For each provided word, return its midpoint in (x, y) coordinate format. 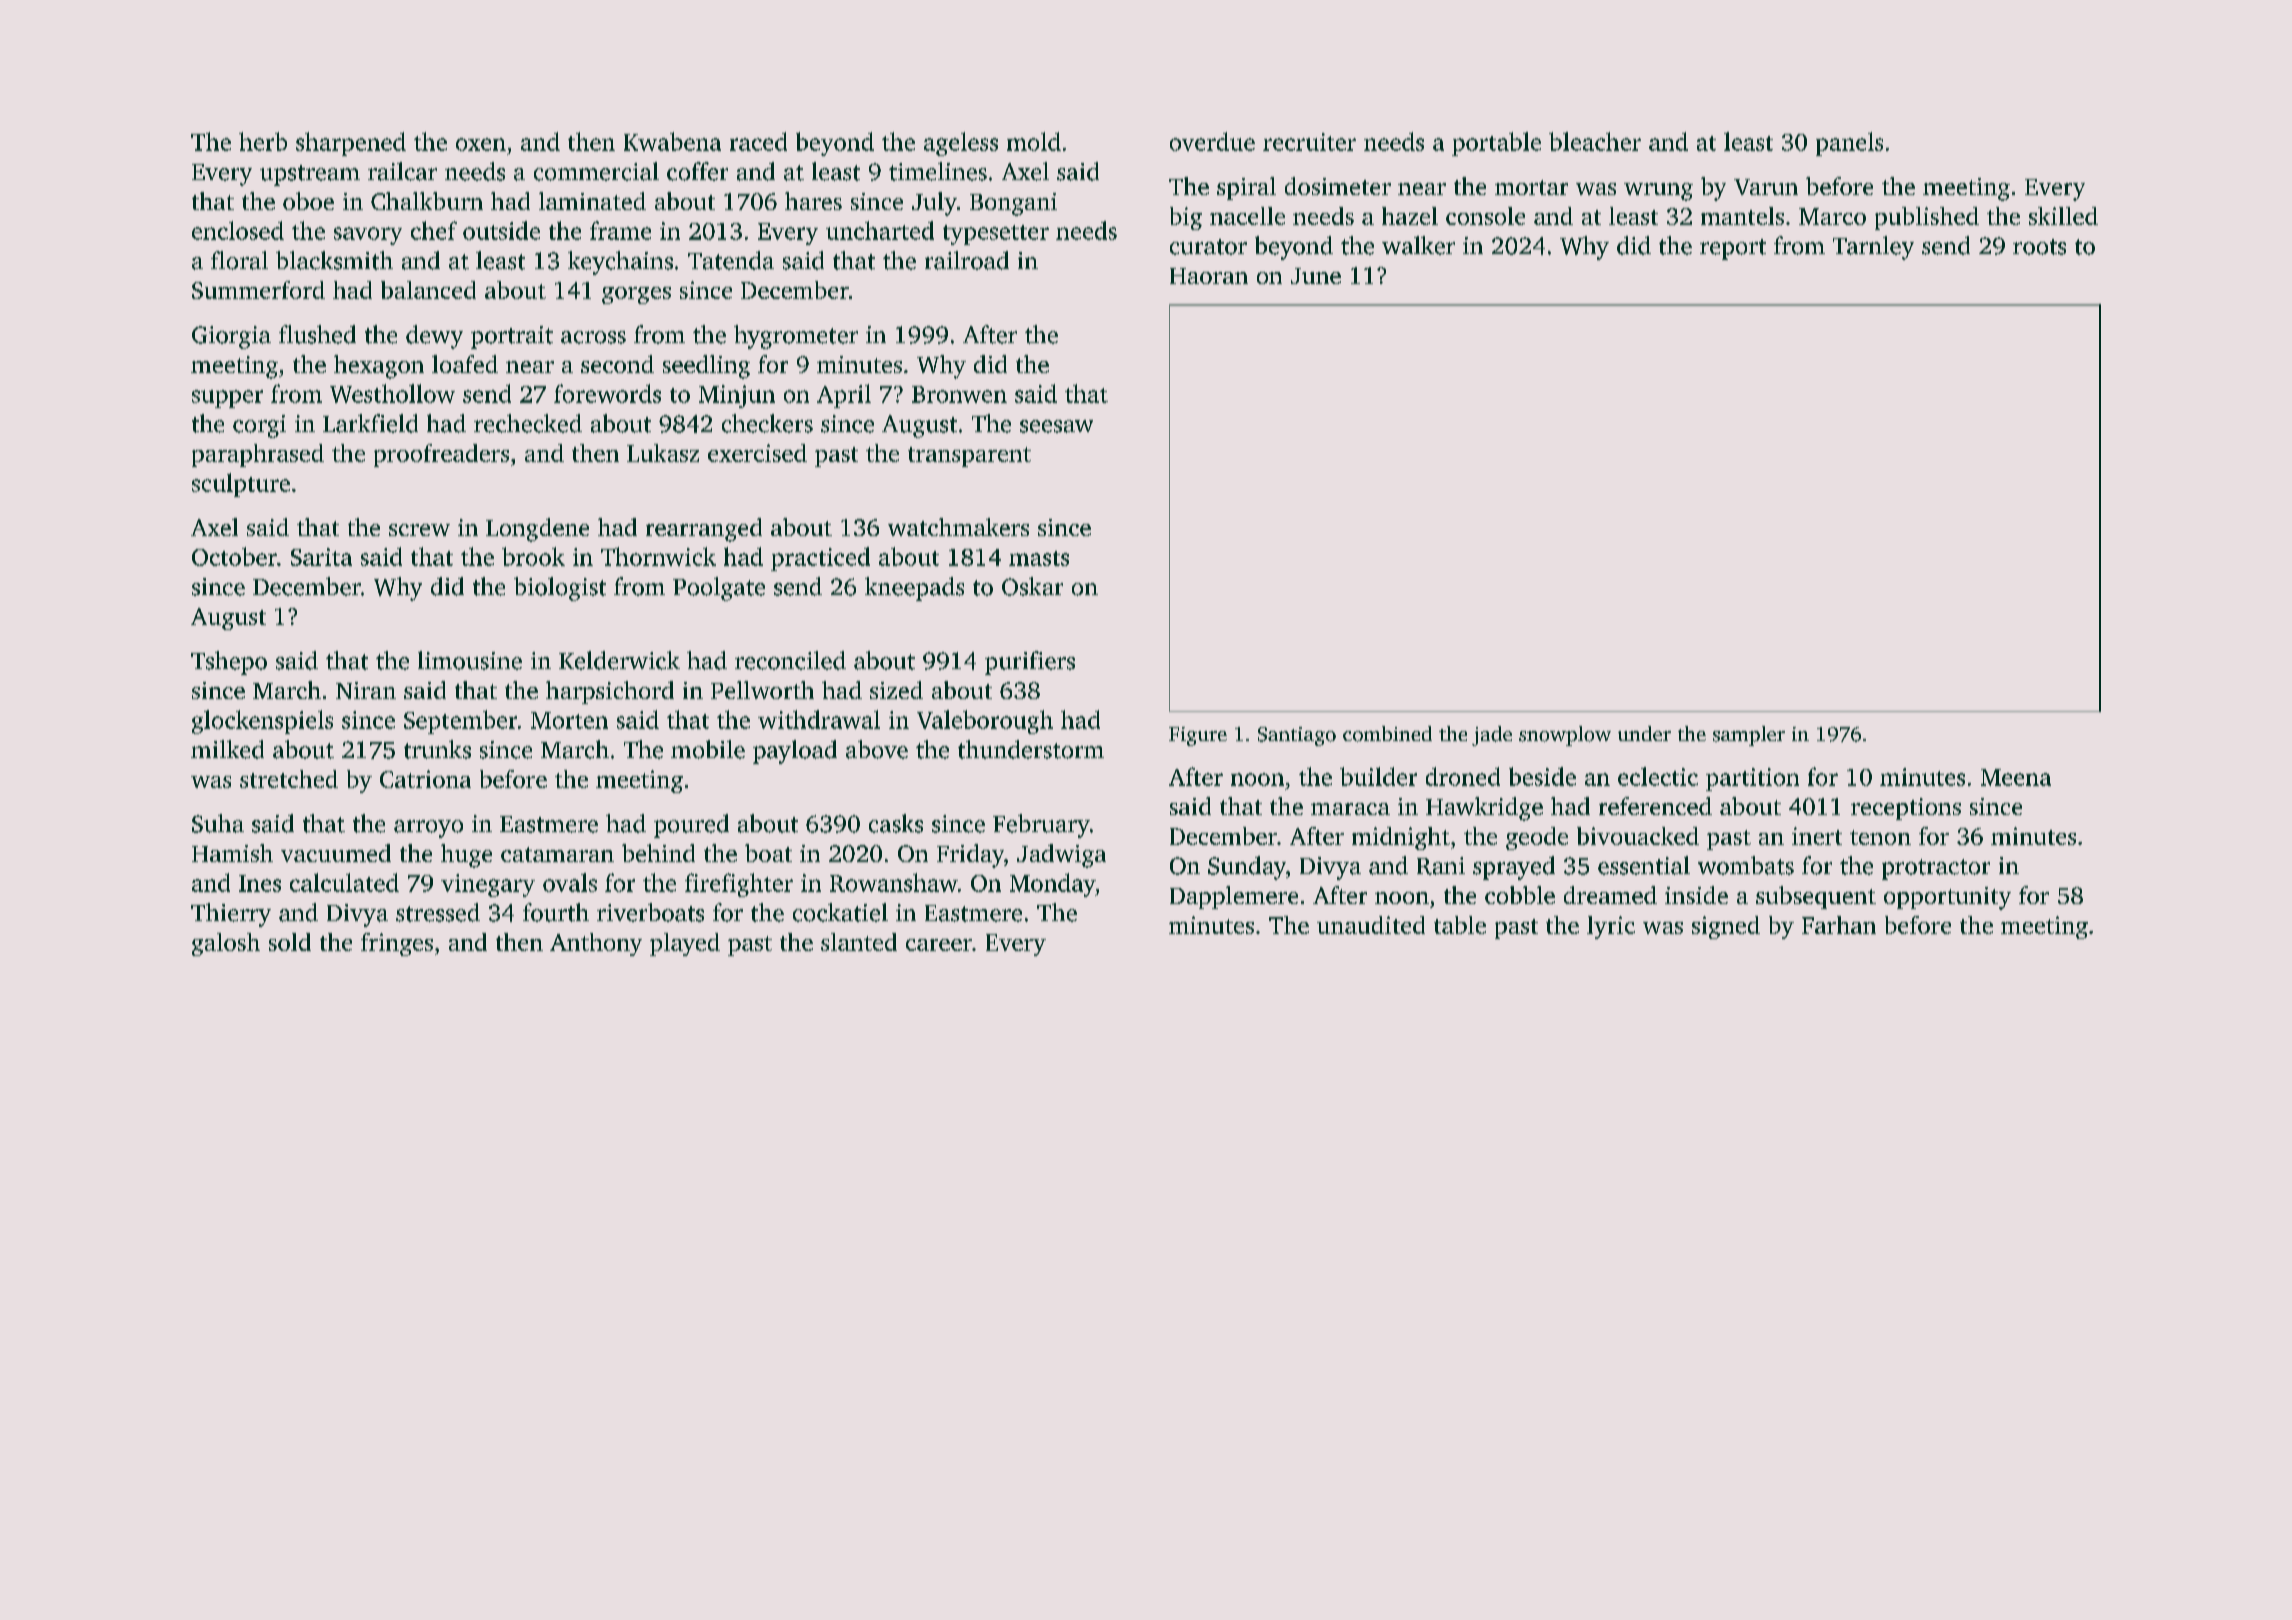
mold (1034, 141)
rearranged (704, 530)
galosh (226, 944)
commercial (596, 171)
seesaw (1056, 426)
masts (1039, 558)
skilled (2063, 216)
